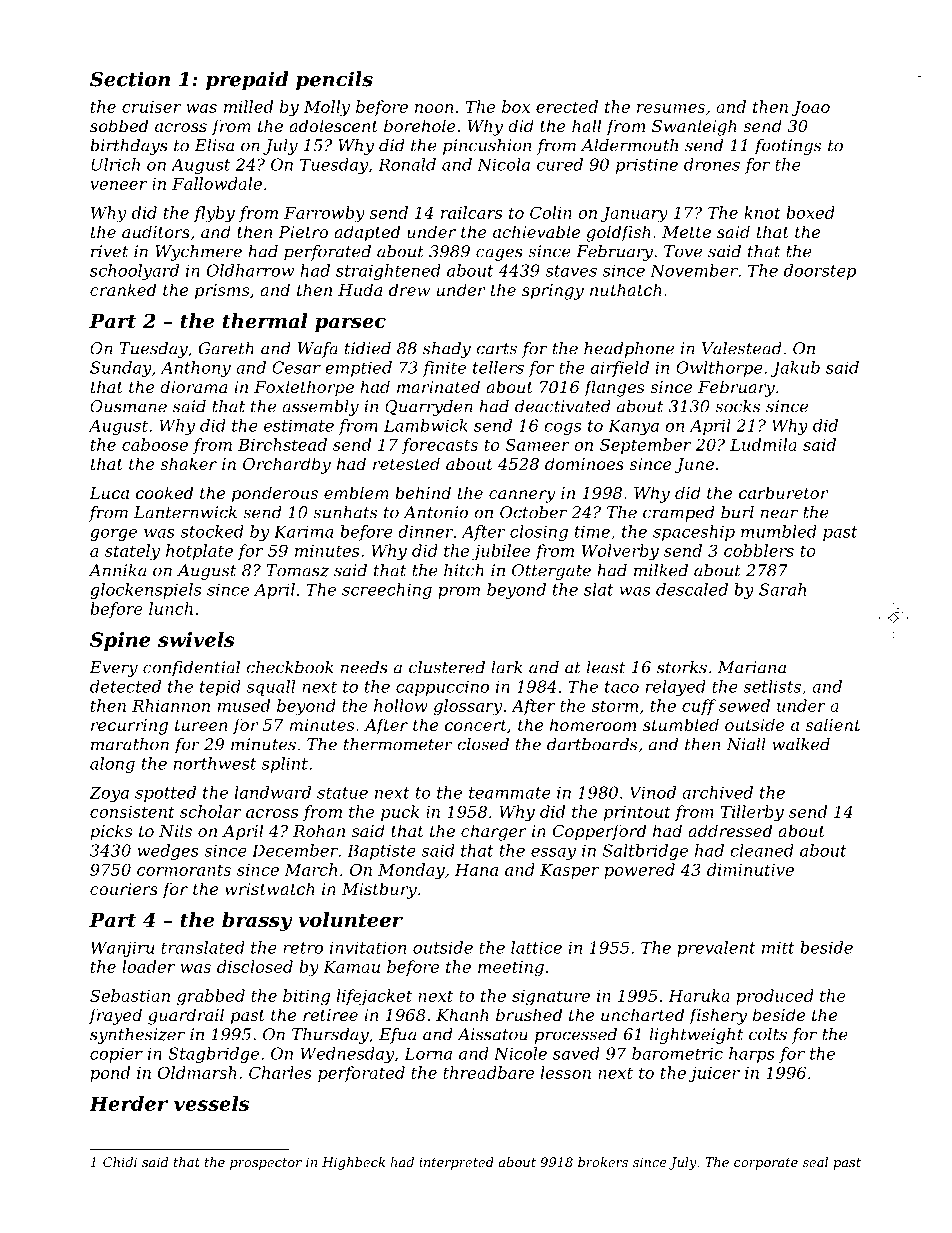 This page has height=1233, width=952. I want to click on salient, so click(833, 724).
